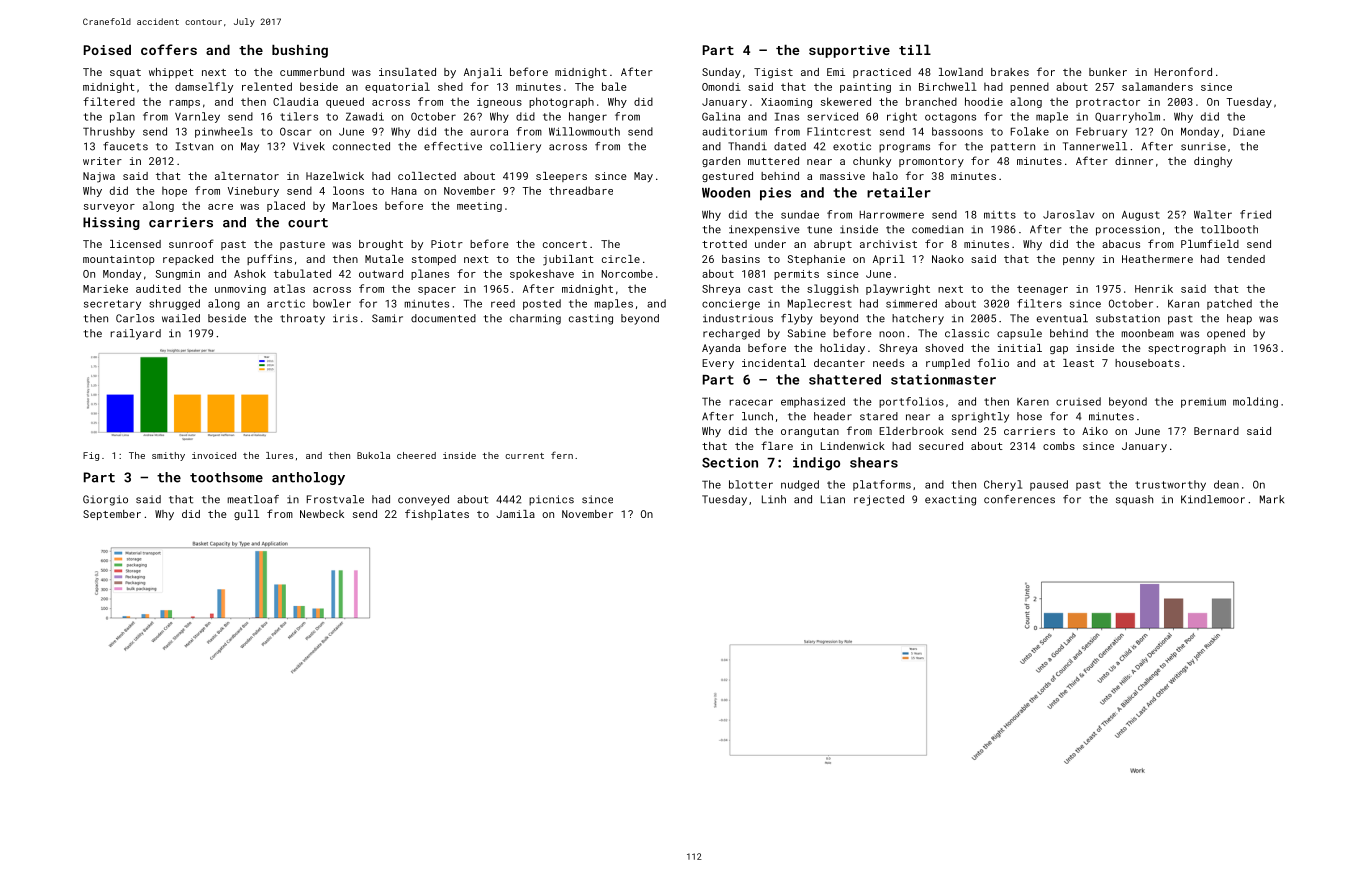 This screenshot has height=887, width=1372. What do you see at coordinates (1183, 304) in the screenshot?
I see `Karan` at bounding box center [1183, 304].
